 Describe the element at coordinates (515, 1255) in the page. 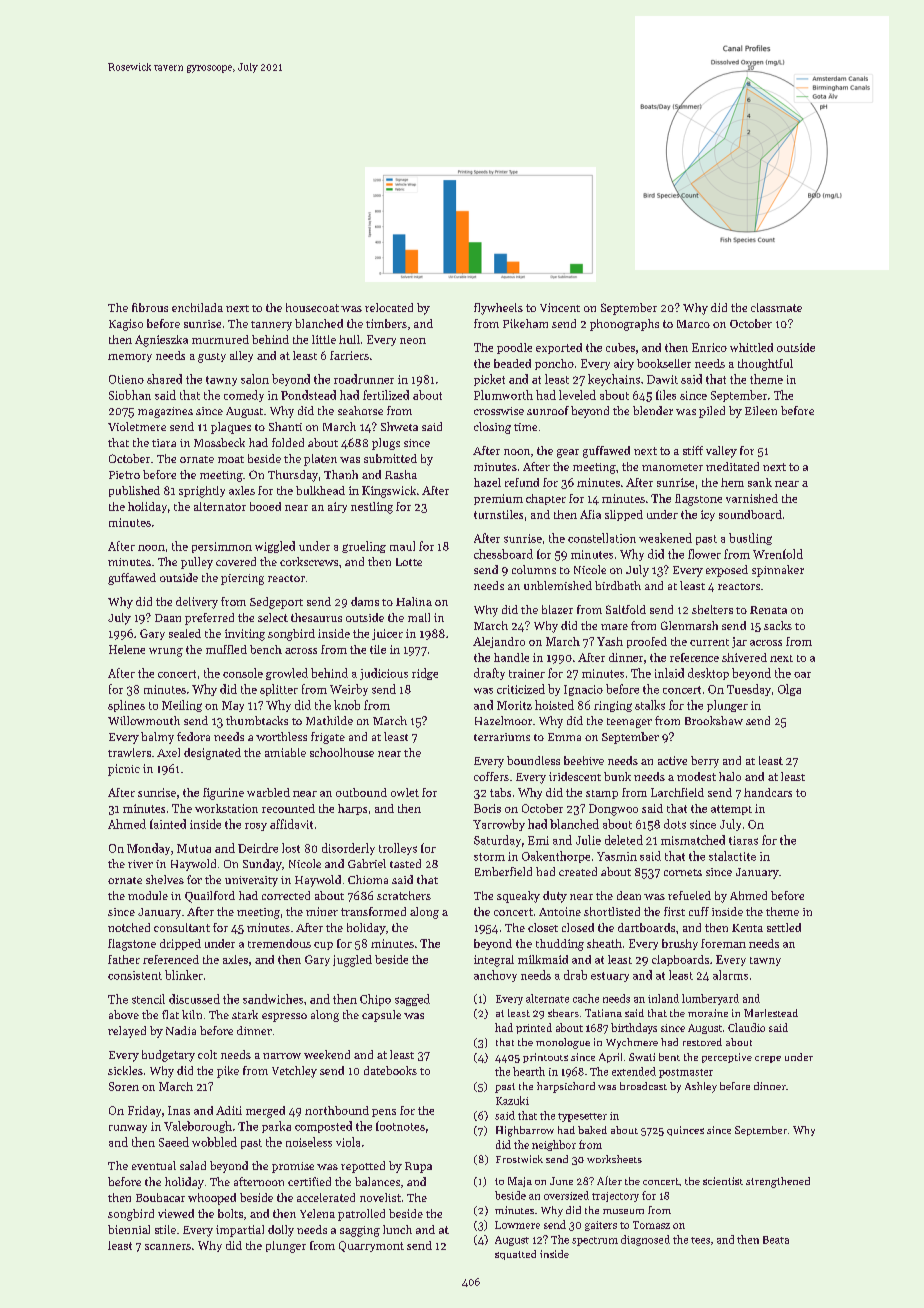

I see `squatted` at that location.
